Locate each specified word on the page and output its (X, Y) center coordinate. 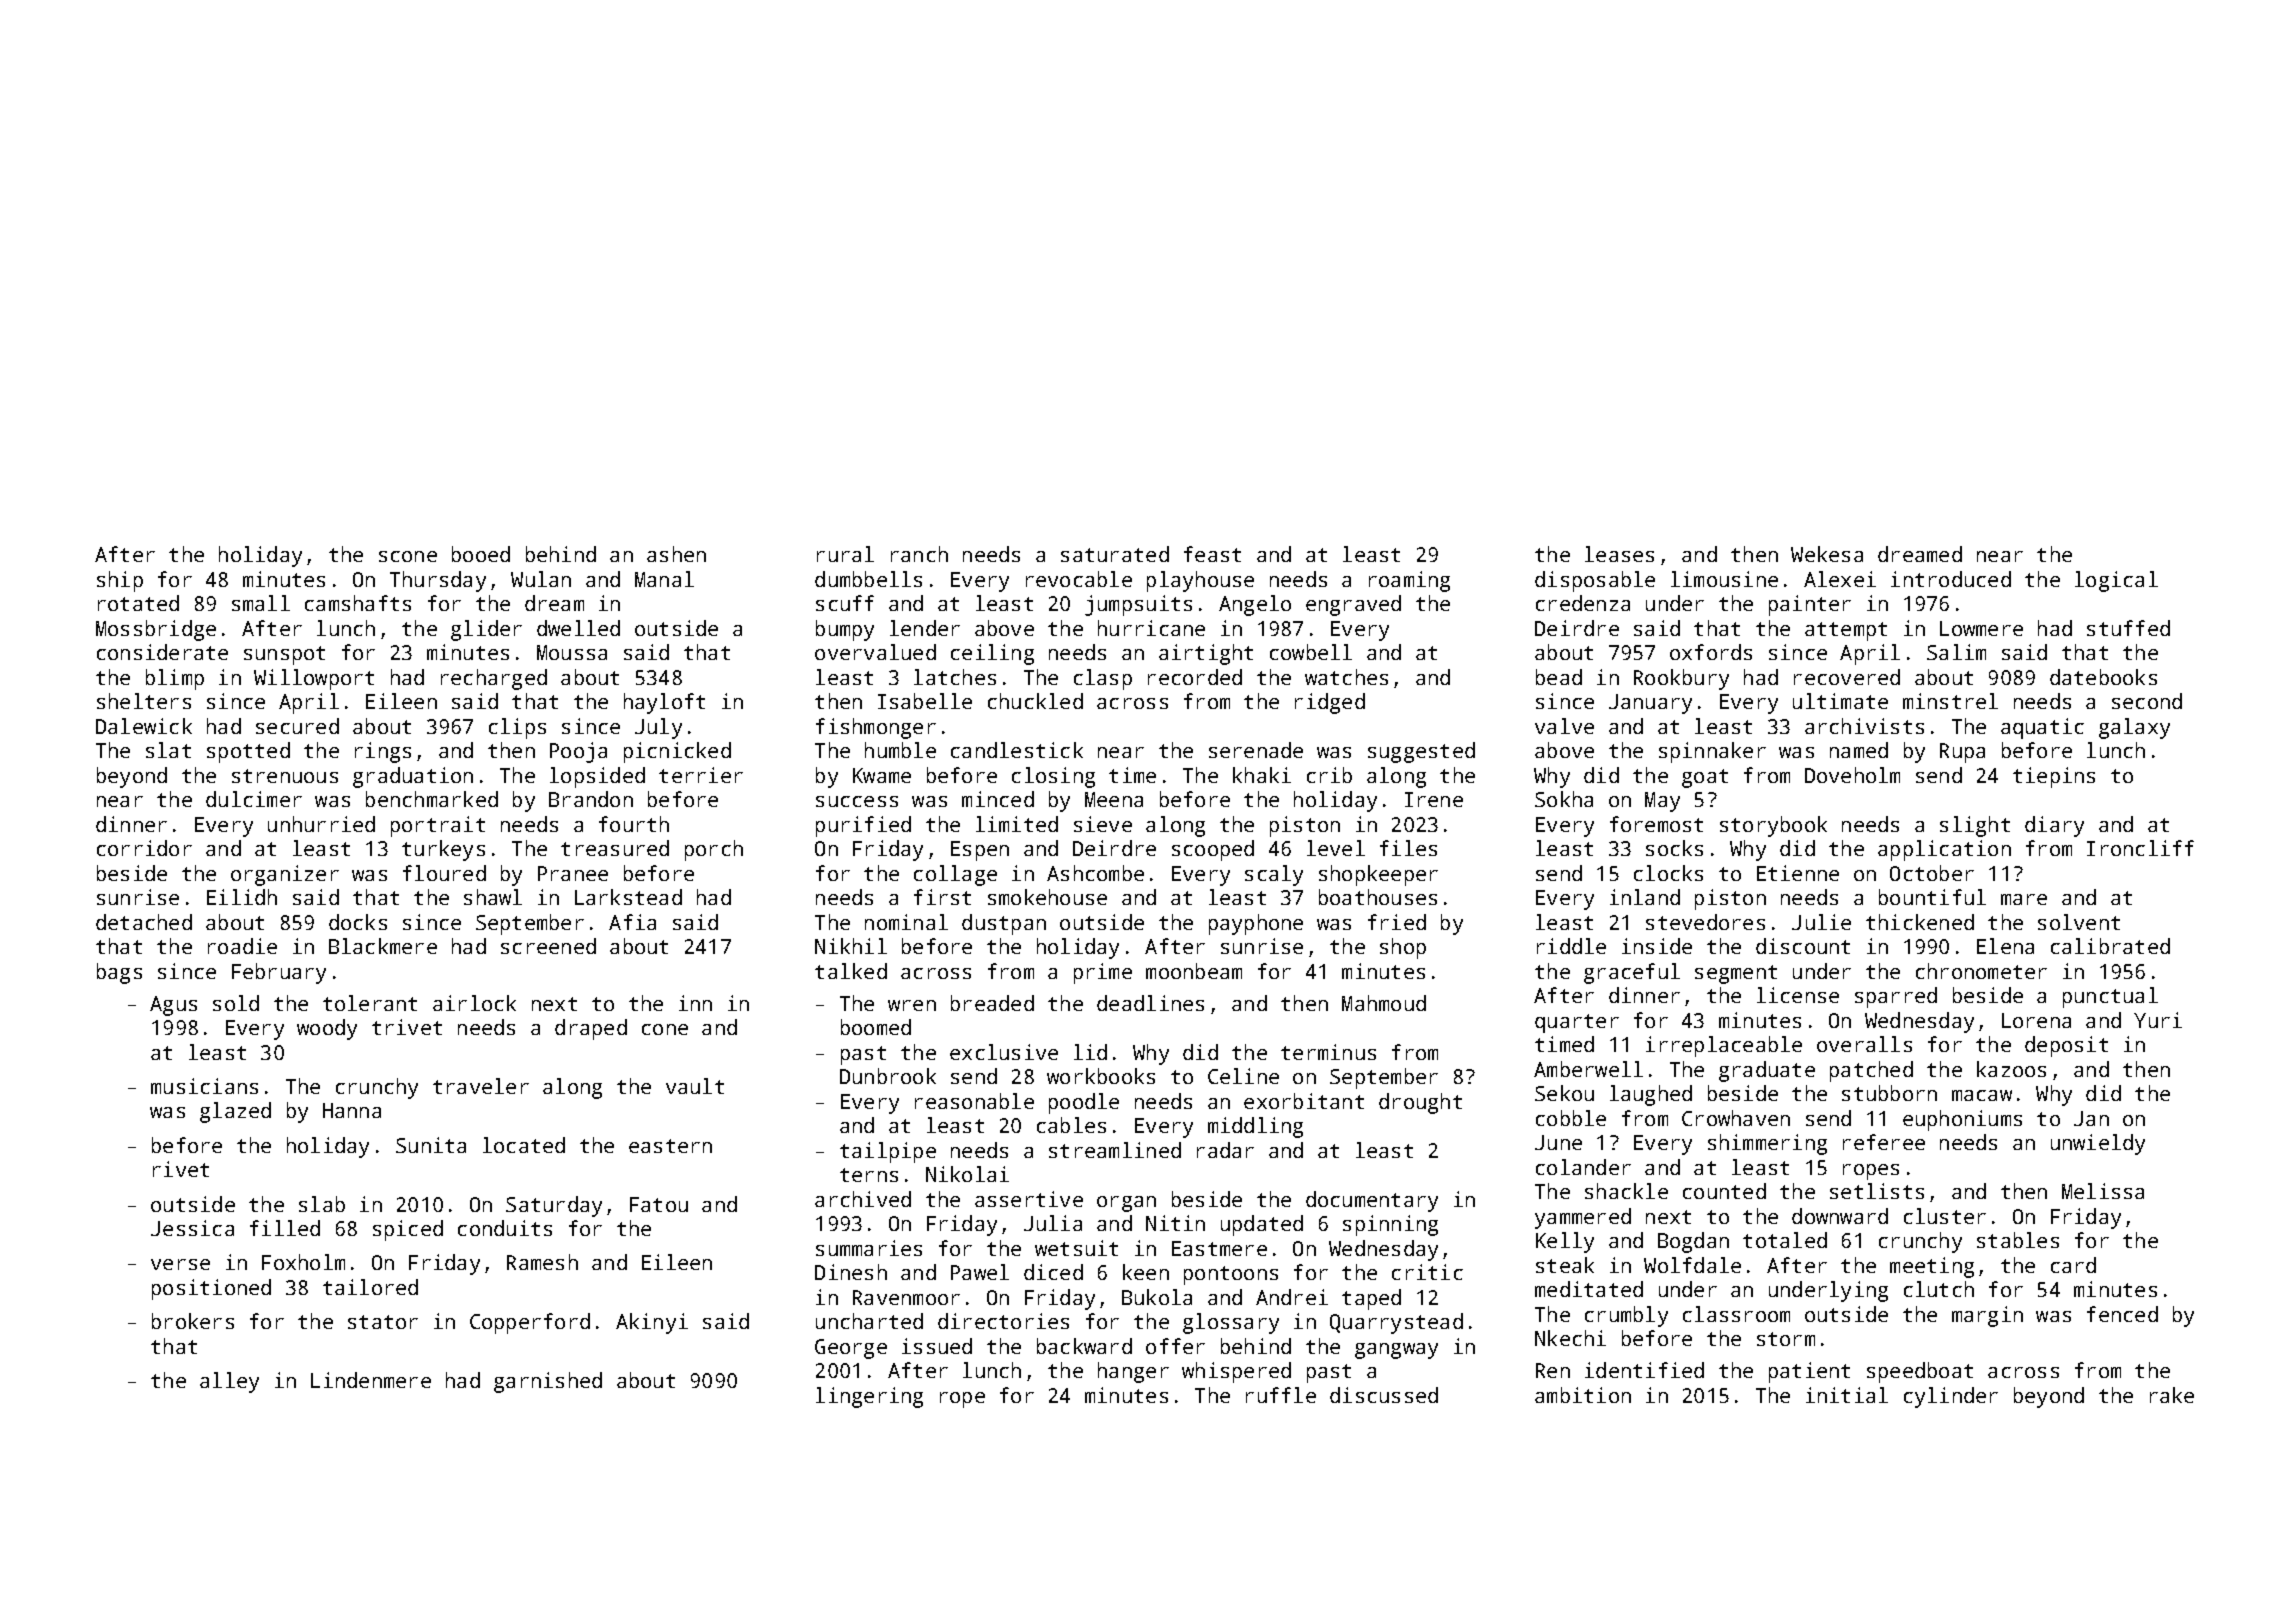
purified (863, 826)
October (1932, 873)
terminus (1328, 1052)
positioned (211, 1289)
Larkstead (628, 897)
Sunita (431, 1145)
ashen (676, 554)
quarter (1577, 1023)
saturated (1115, 554)
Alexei (1840, 579)
